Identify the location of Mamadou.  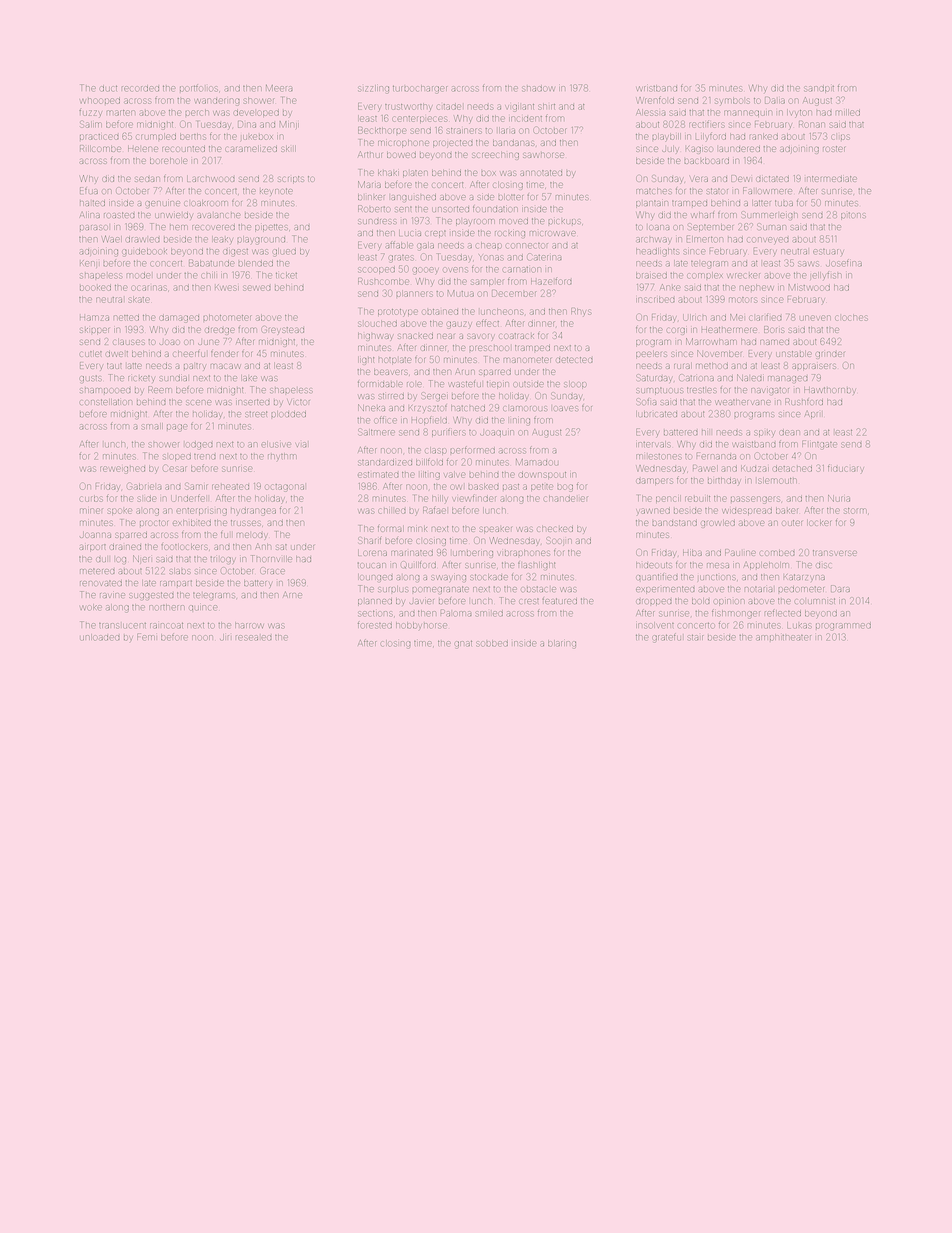
(536, 462).
